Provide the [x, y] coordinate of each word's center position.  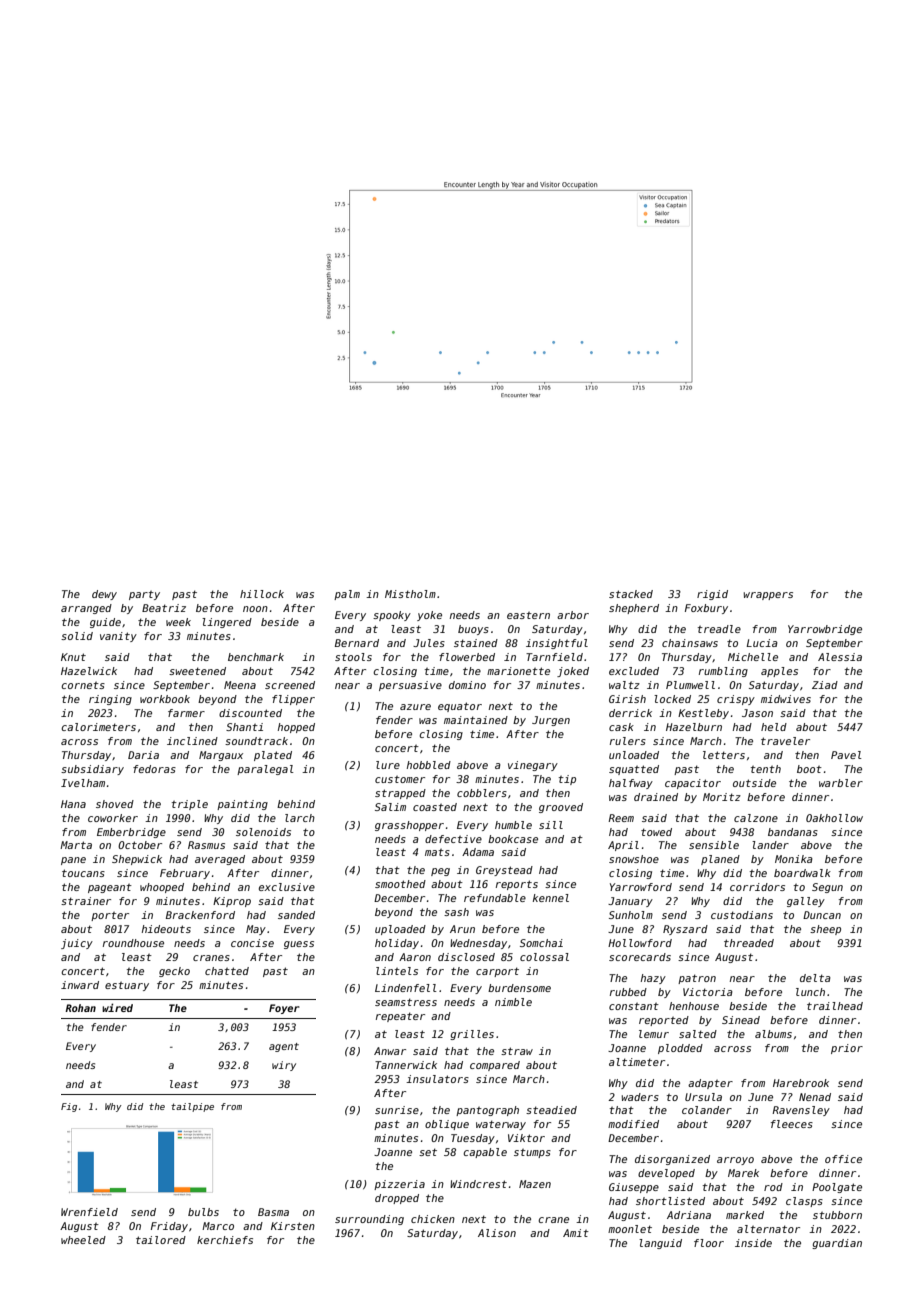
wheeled [83, 1240]
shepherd [634, 609]
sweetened [197, 671]
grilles [472, 1035]
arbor [573, 615]
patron [697, 979]
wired [117, 1007]
